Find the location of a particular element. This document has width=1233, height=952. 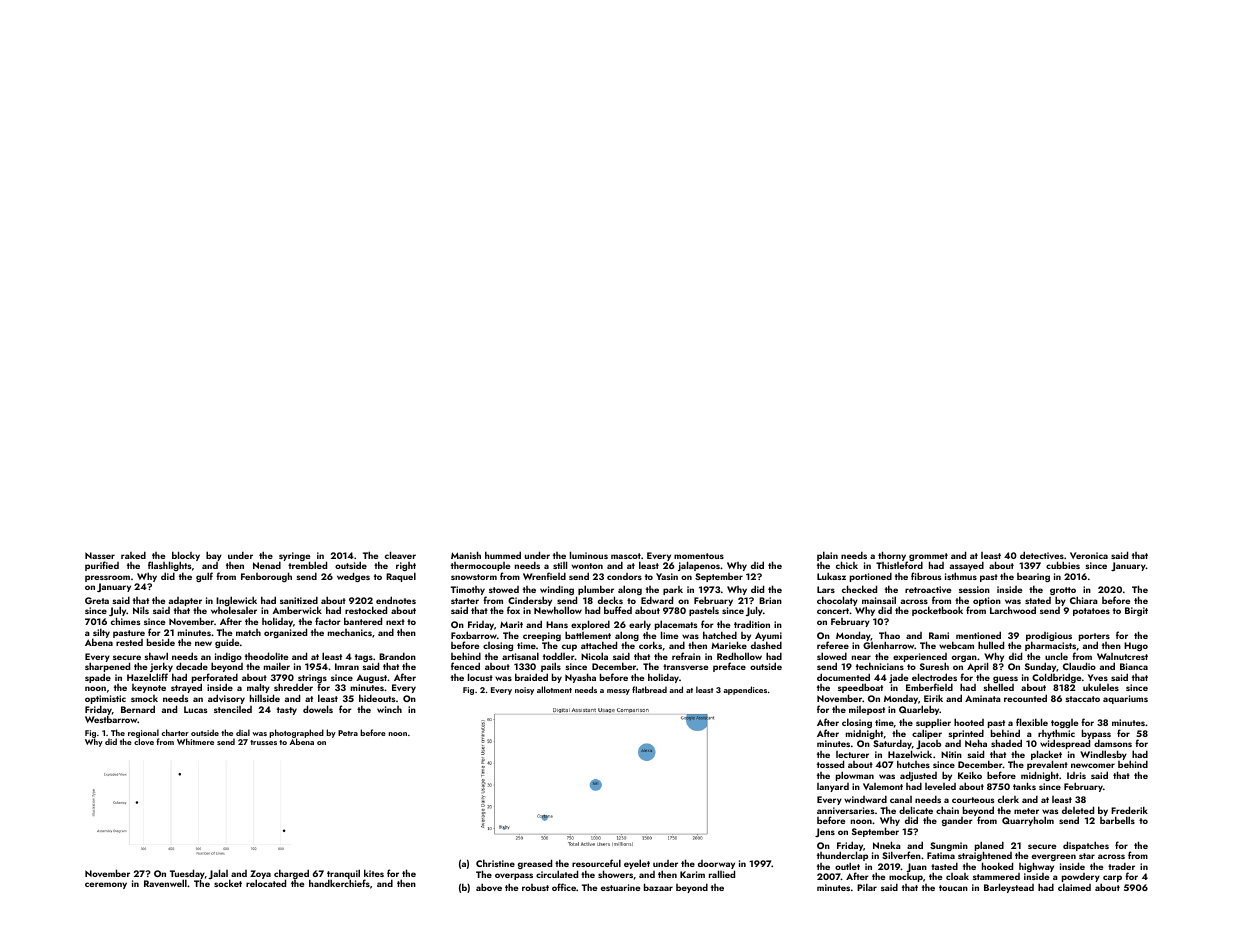

Brian is located at coordinates (770, 600).
